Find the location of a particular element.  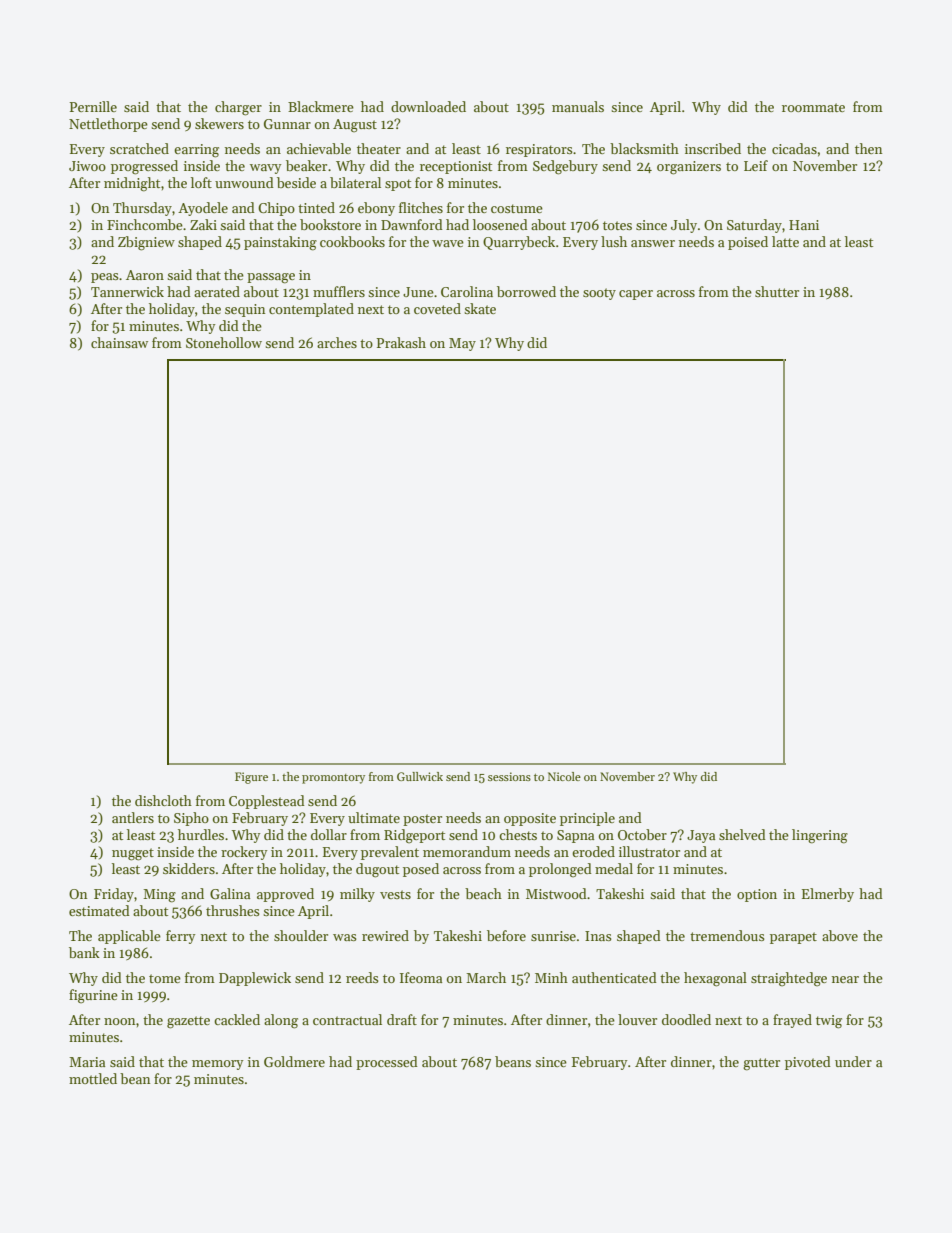

lingering is located at coordinates (820, 836).
